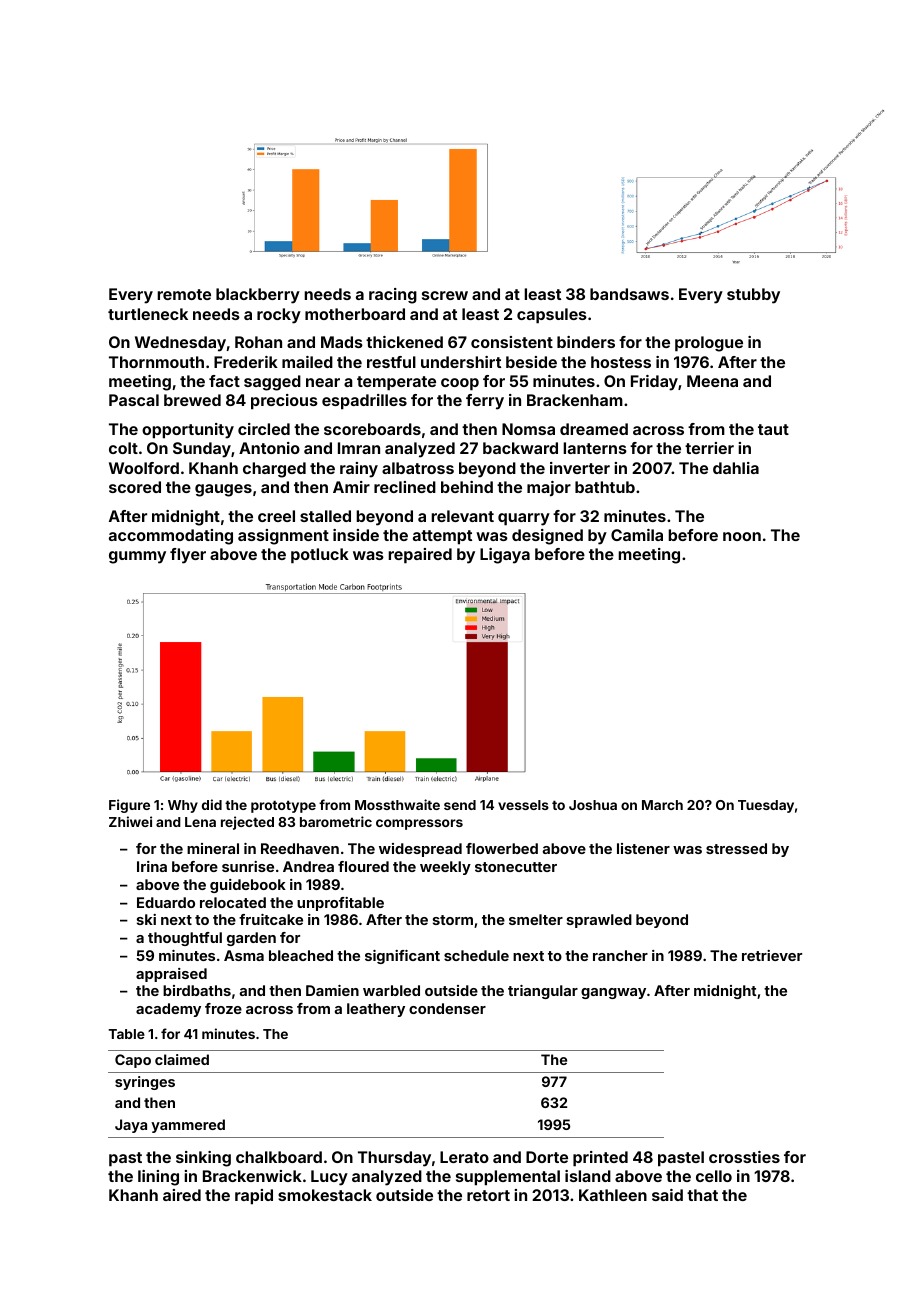 The image size is (924, 1308). What do you see at coordinates (512, 342) in the screenshot?
I see `consistent` at bounding box center [512, 342].
